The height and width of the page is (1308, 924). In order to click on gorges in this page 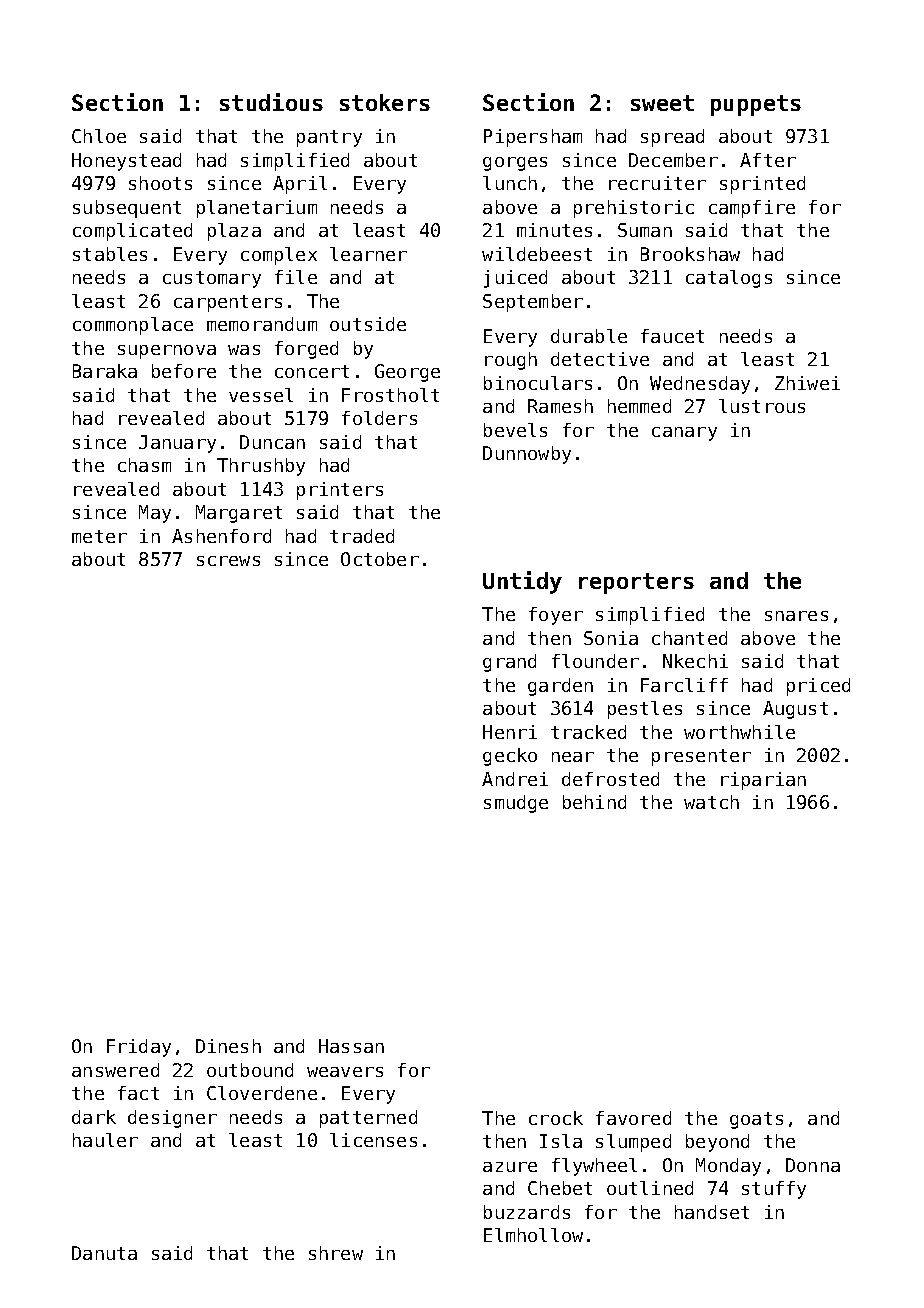, I will do `click(515, 164)`.
